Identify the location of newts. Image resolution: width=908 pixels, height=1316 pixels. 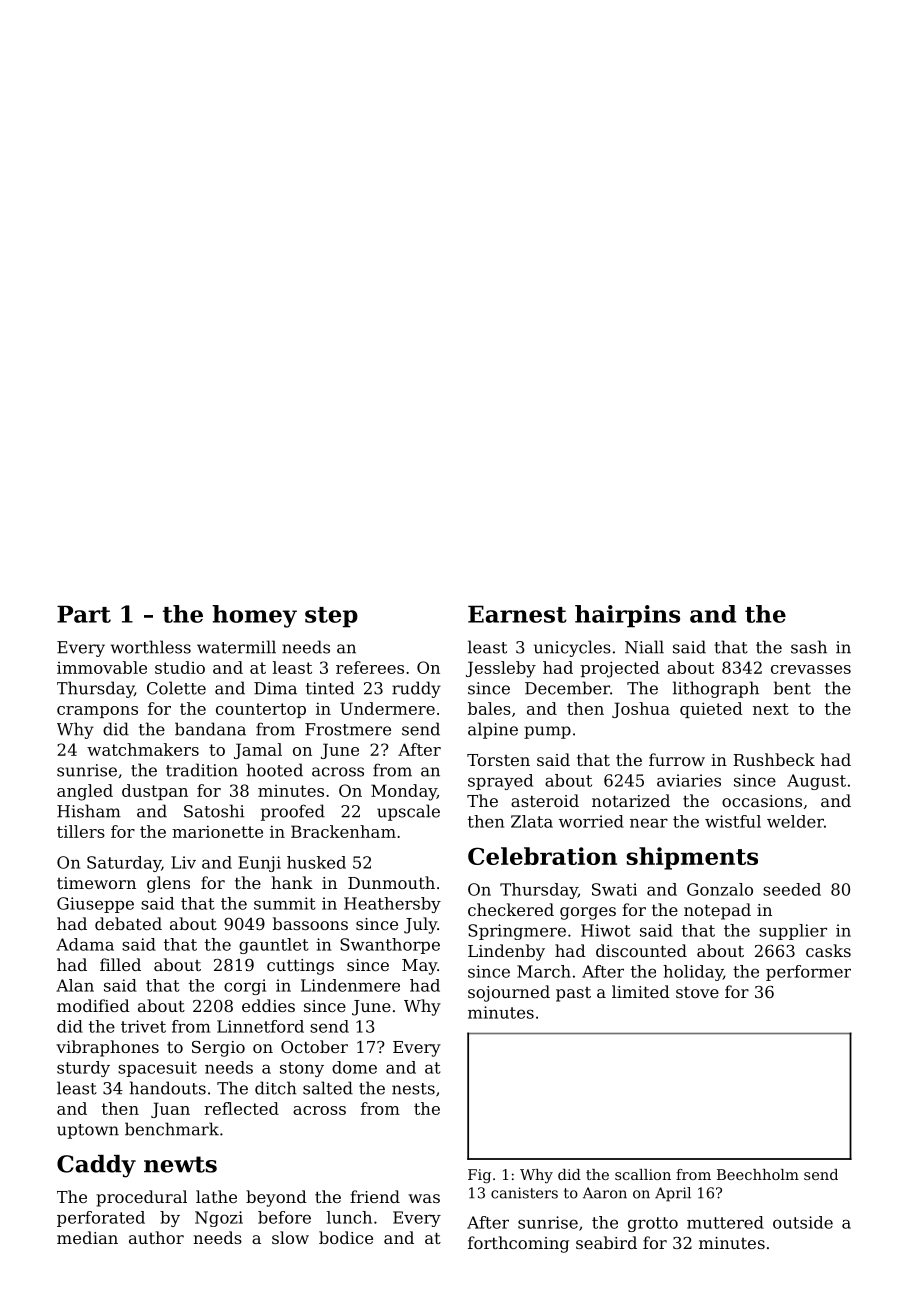
(180, 1164).
